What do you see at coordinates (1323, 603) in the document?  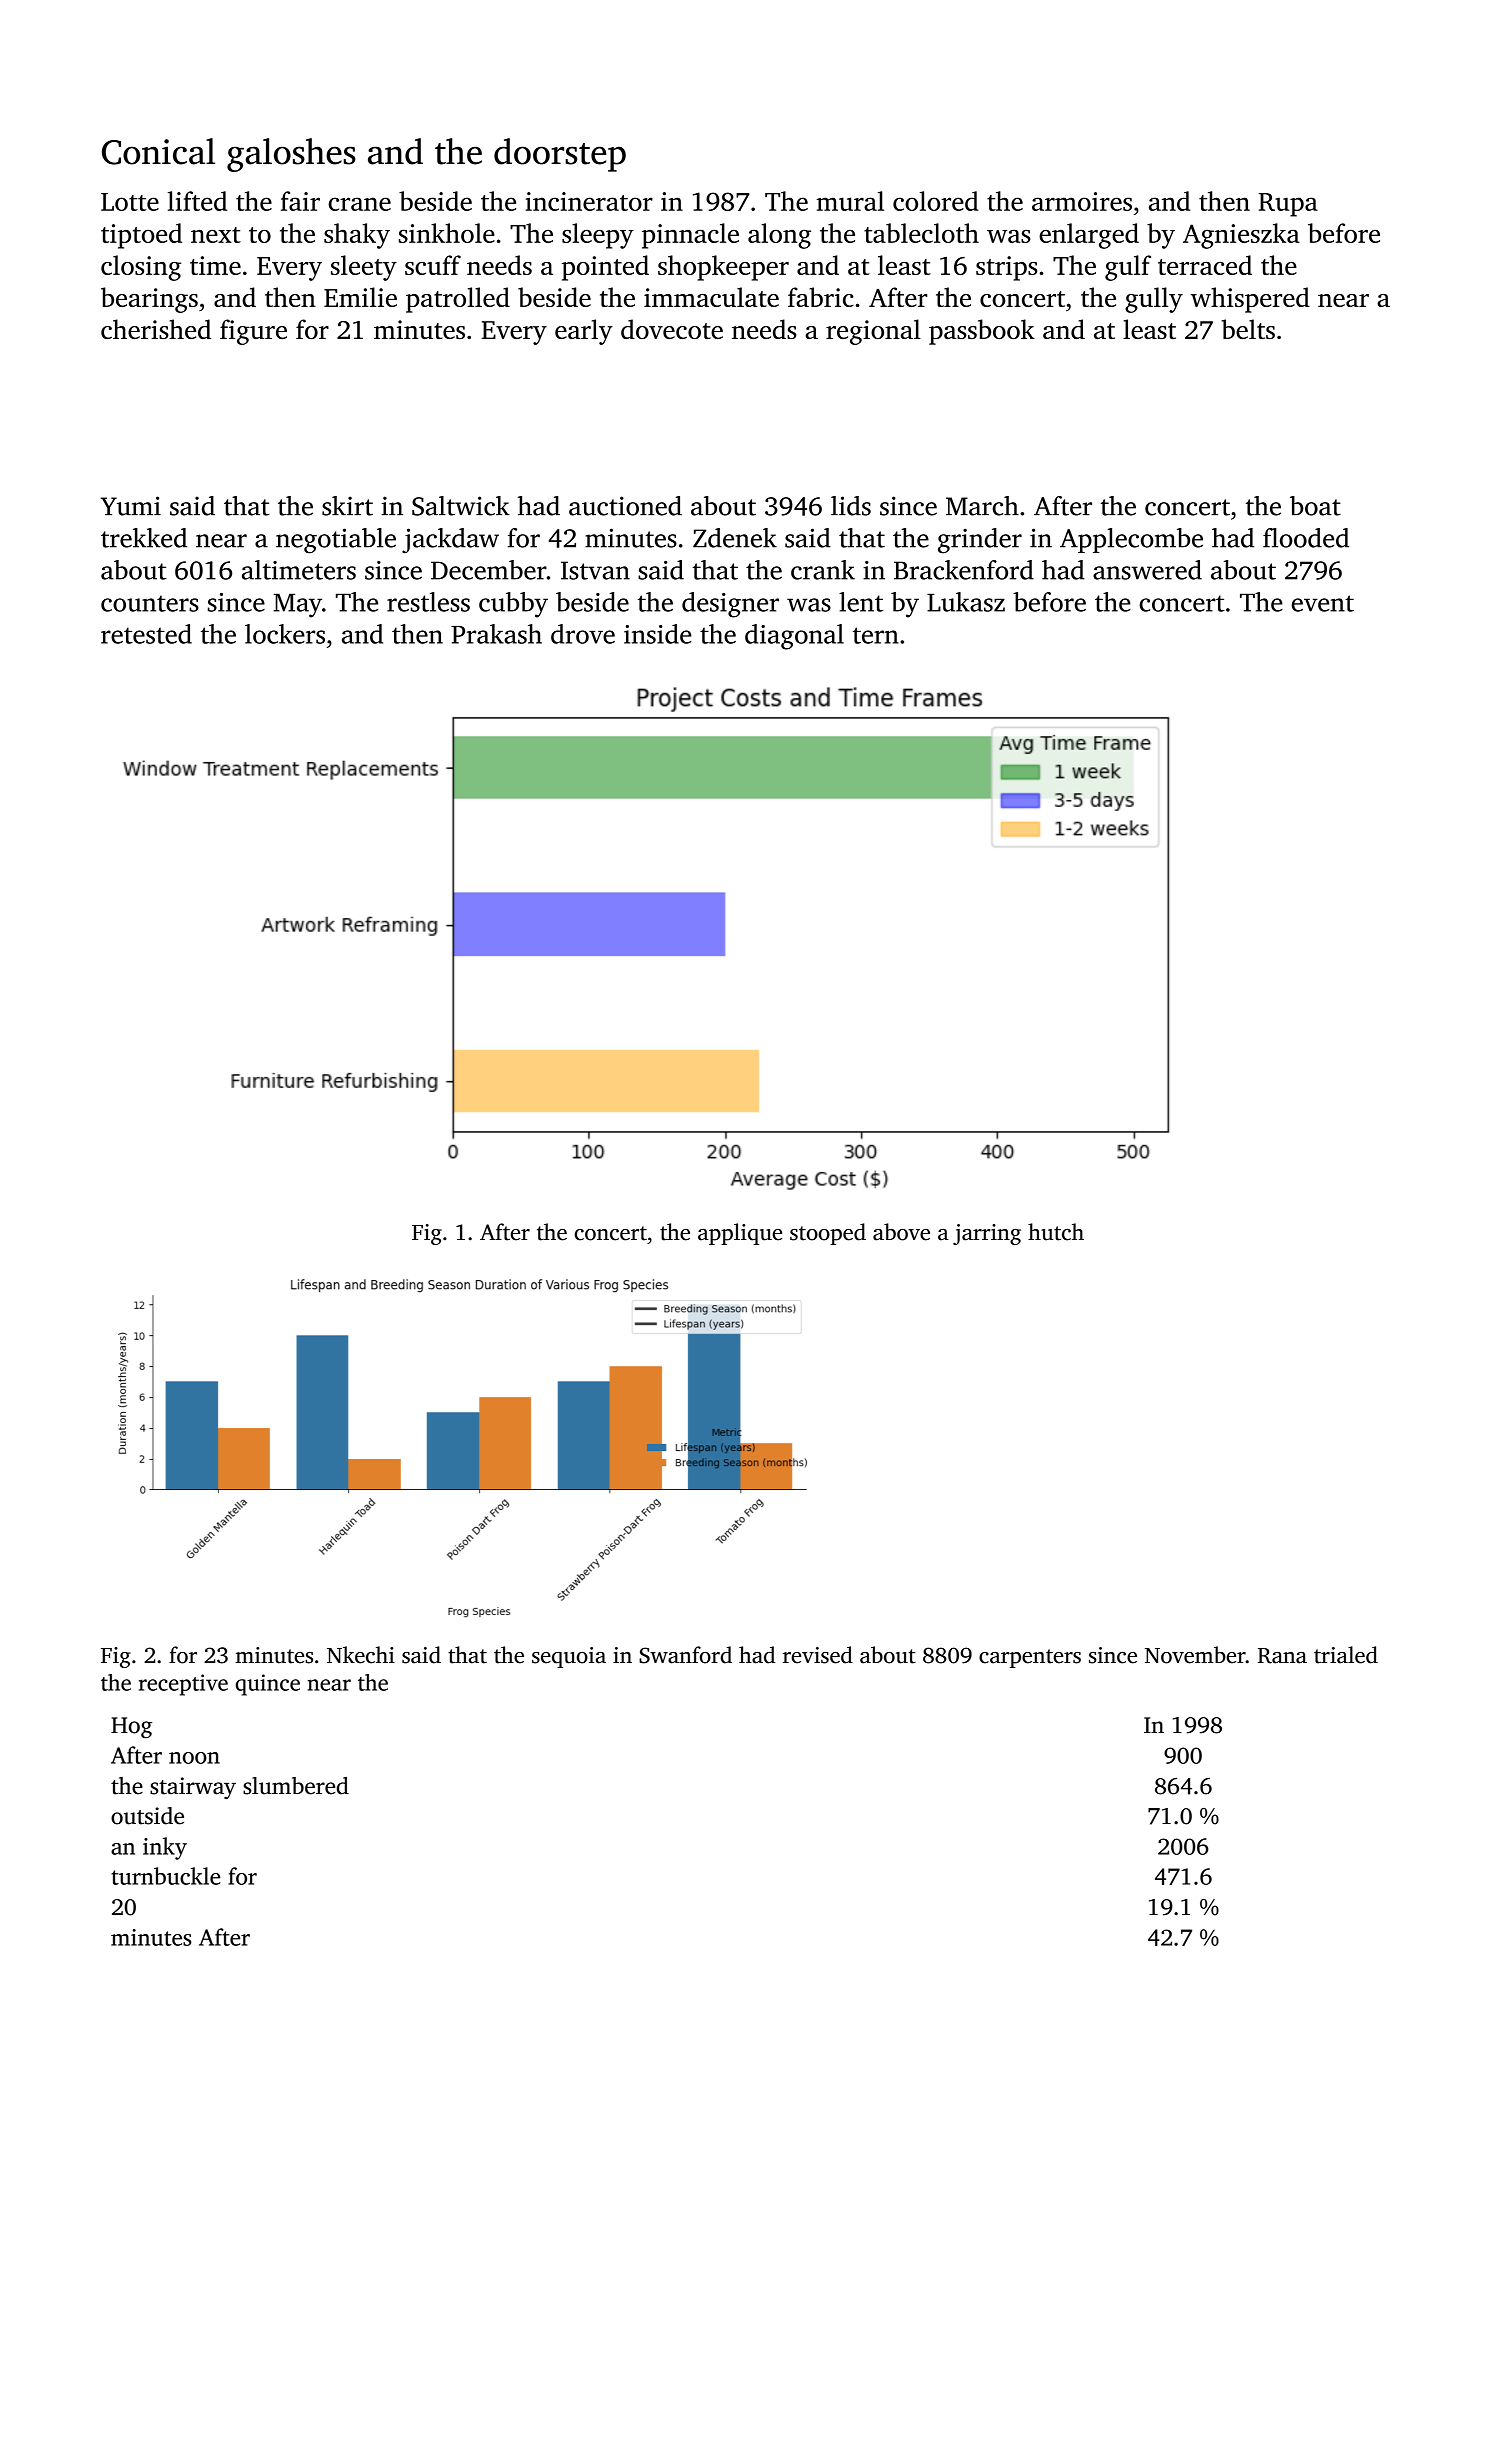 I see `event` at bounding box center [1323, 603].
